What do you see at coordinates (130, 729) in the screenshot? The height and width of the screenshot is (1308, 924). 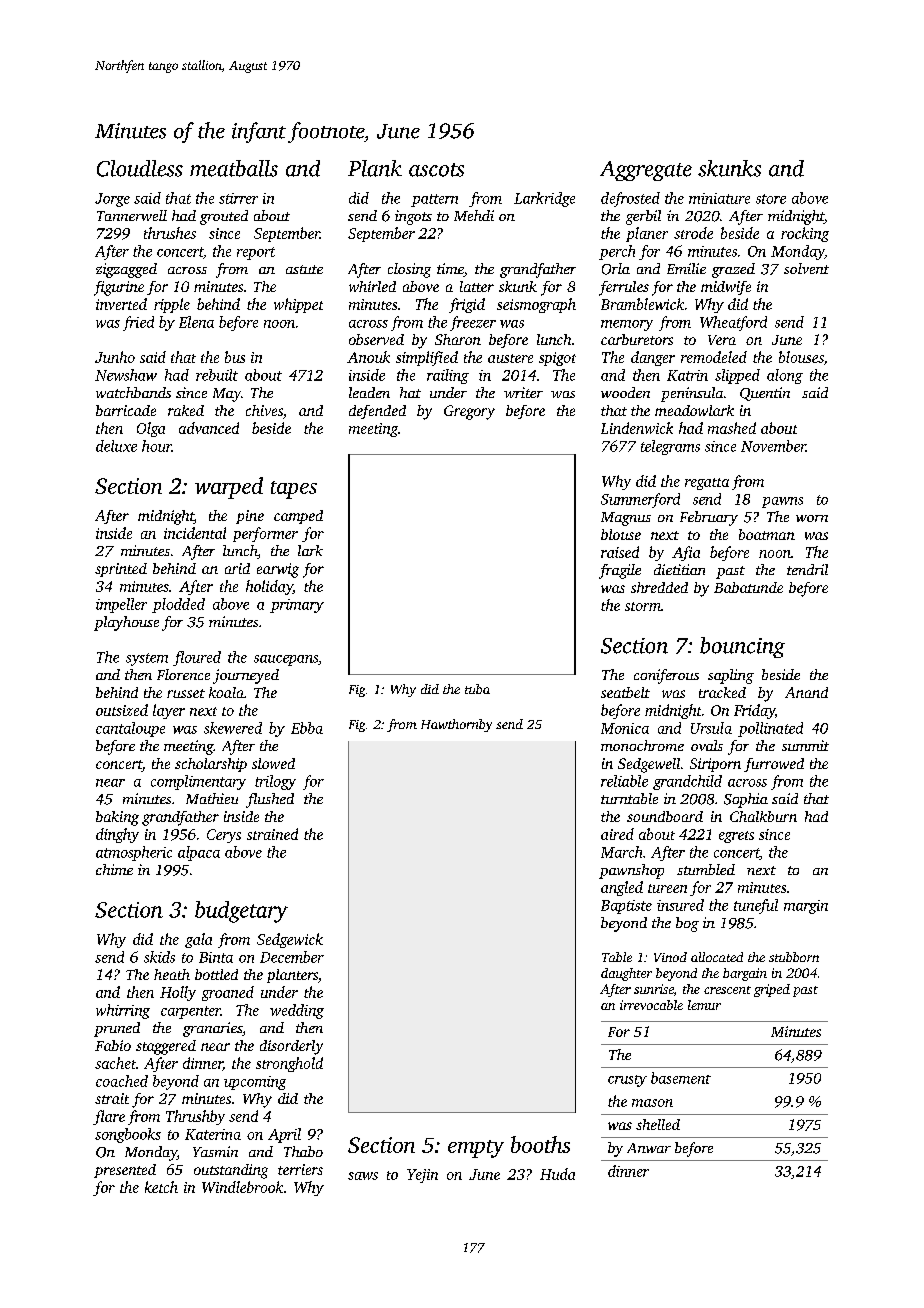 I see `cantaloupe` at bounding box center [130, 729].
